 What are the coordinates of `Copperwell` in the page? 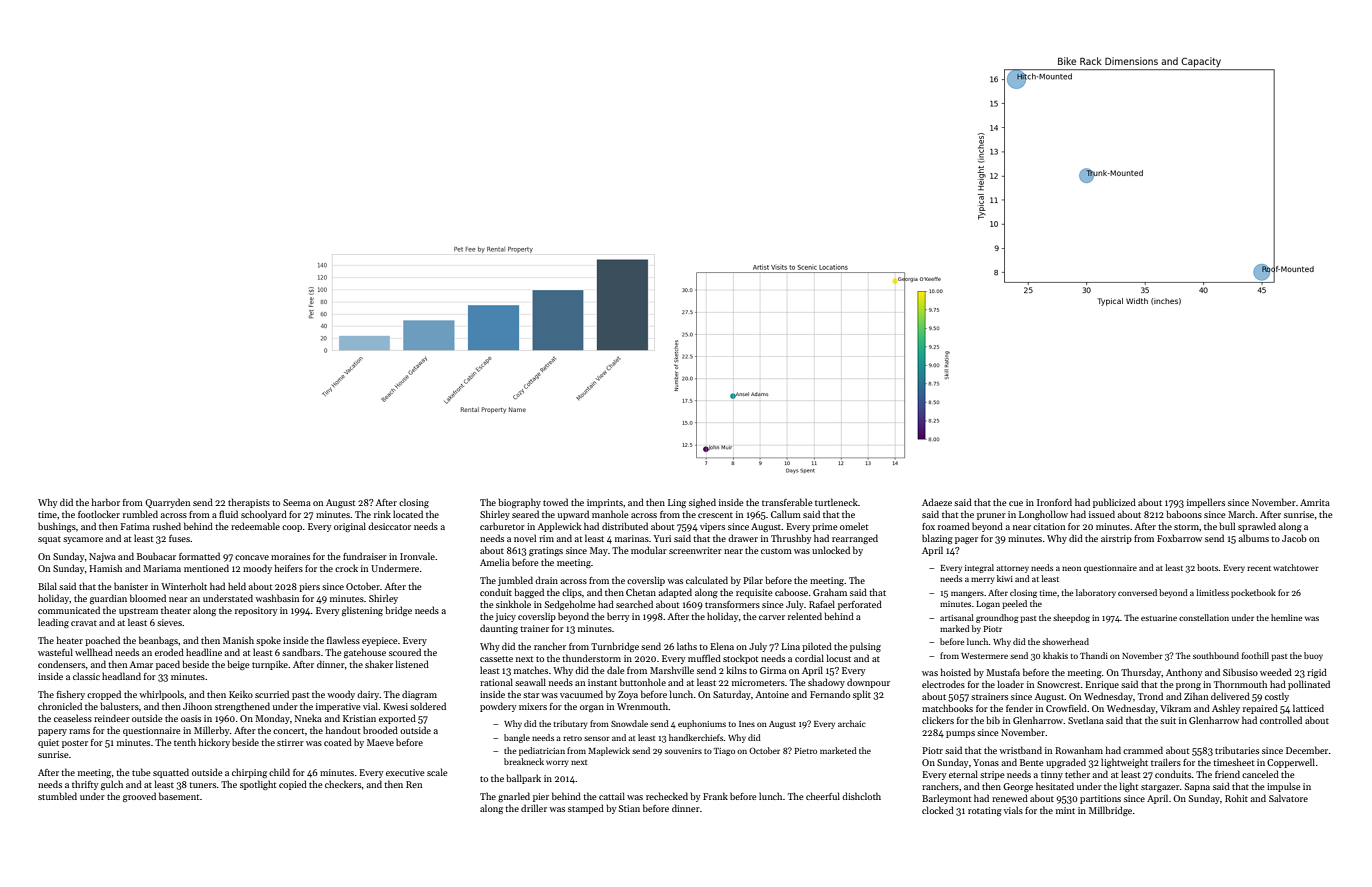 It's located at (1291, 763).
